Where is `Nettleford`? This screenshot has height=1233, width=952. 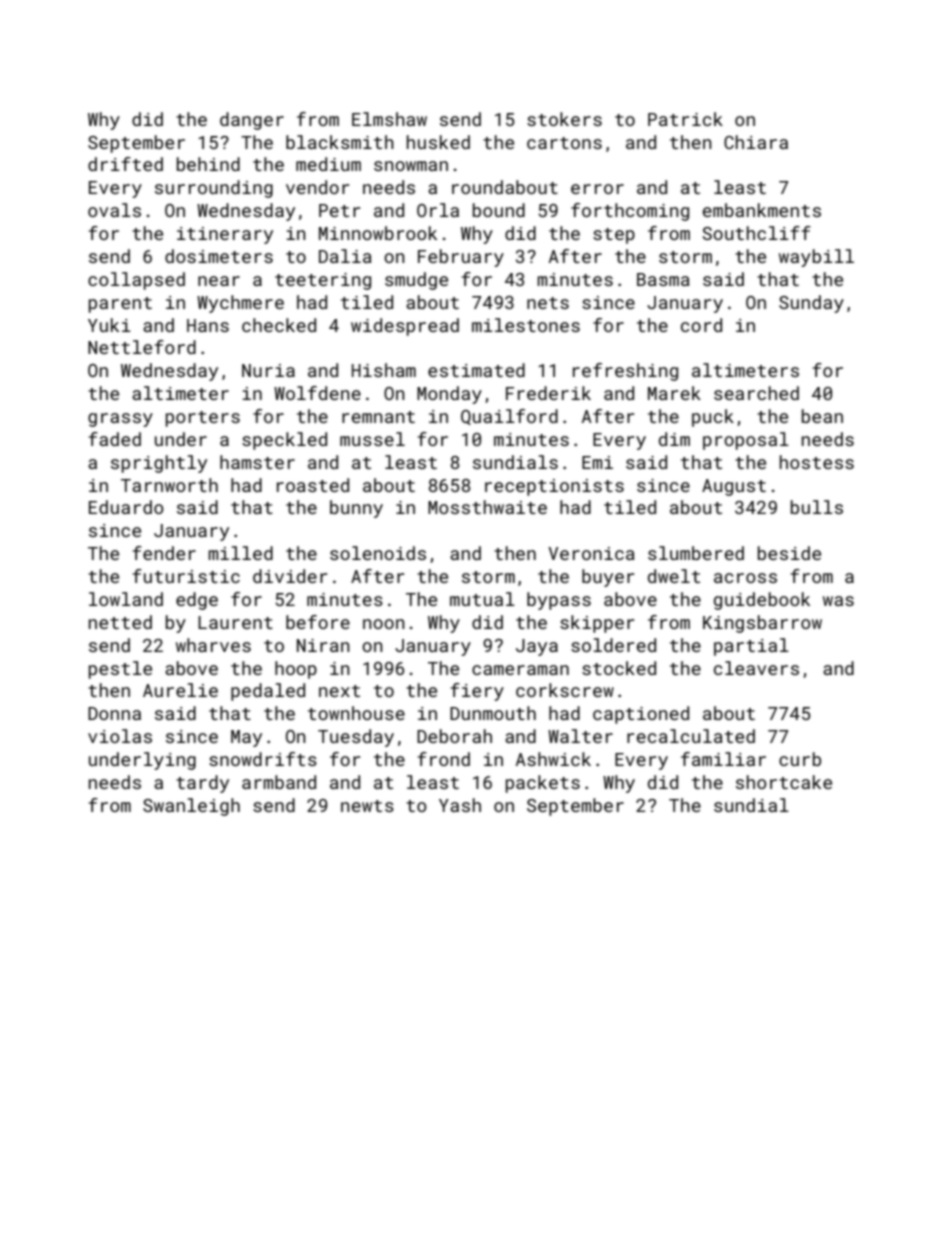
Nettleford is located at coordinates (142, 347).
